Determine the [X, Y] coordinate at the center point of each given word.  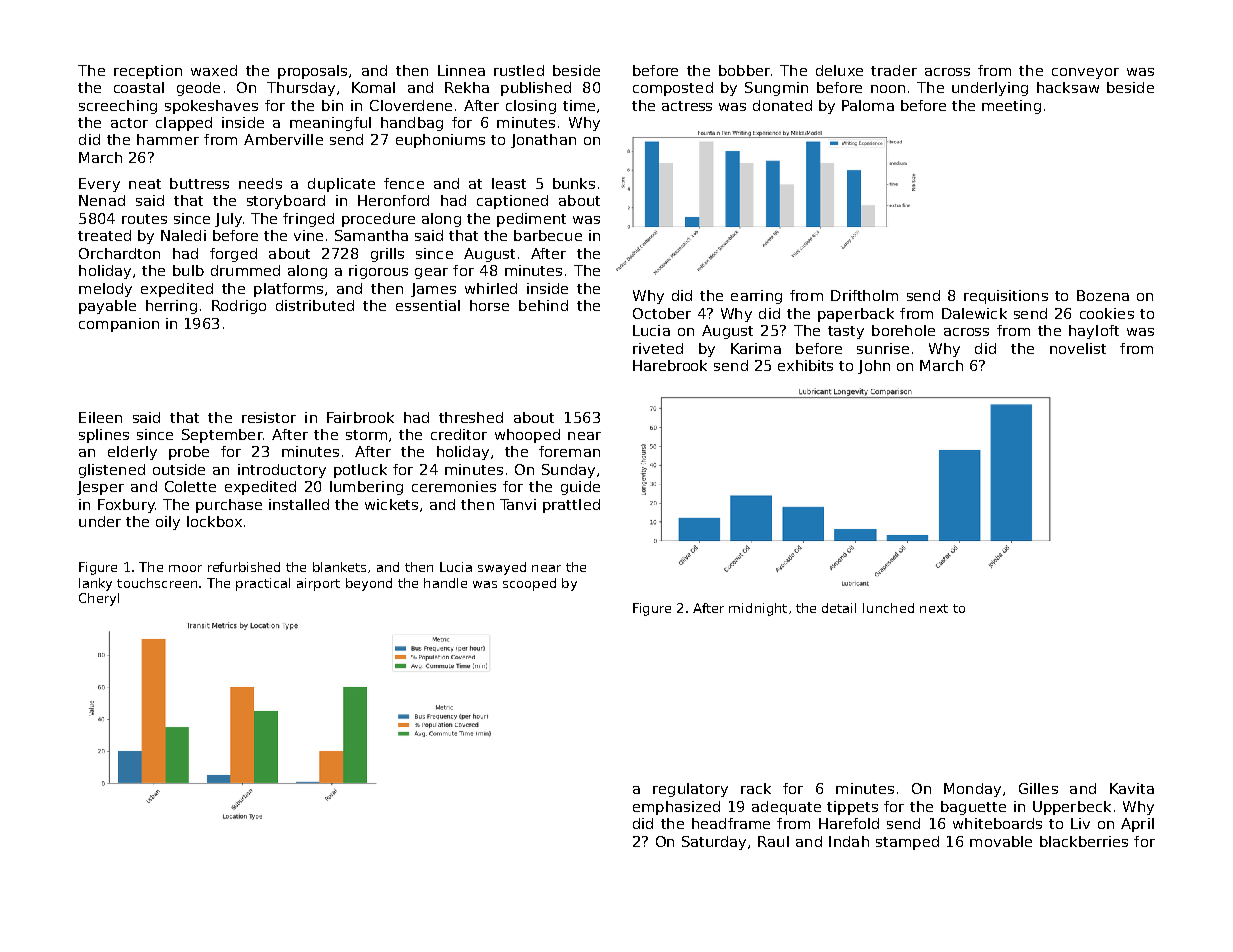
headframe [731, 823]
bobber [744, 70]
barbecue [548, 235]
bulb [188, 270]
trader [894, 70]
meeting [1011, 107]
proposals [312, 72]
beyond [369, 584]
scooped [529, 584]
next [934, 608]
